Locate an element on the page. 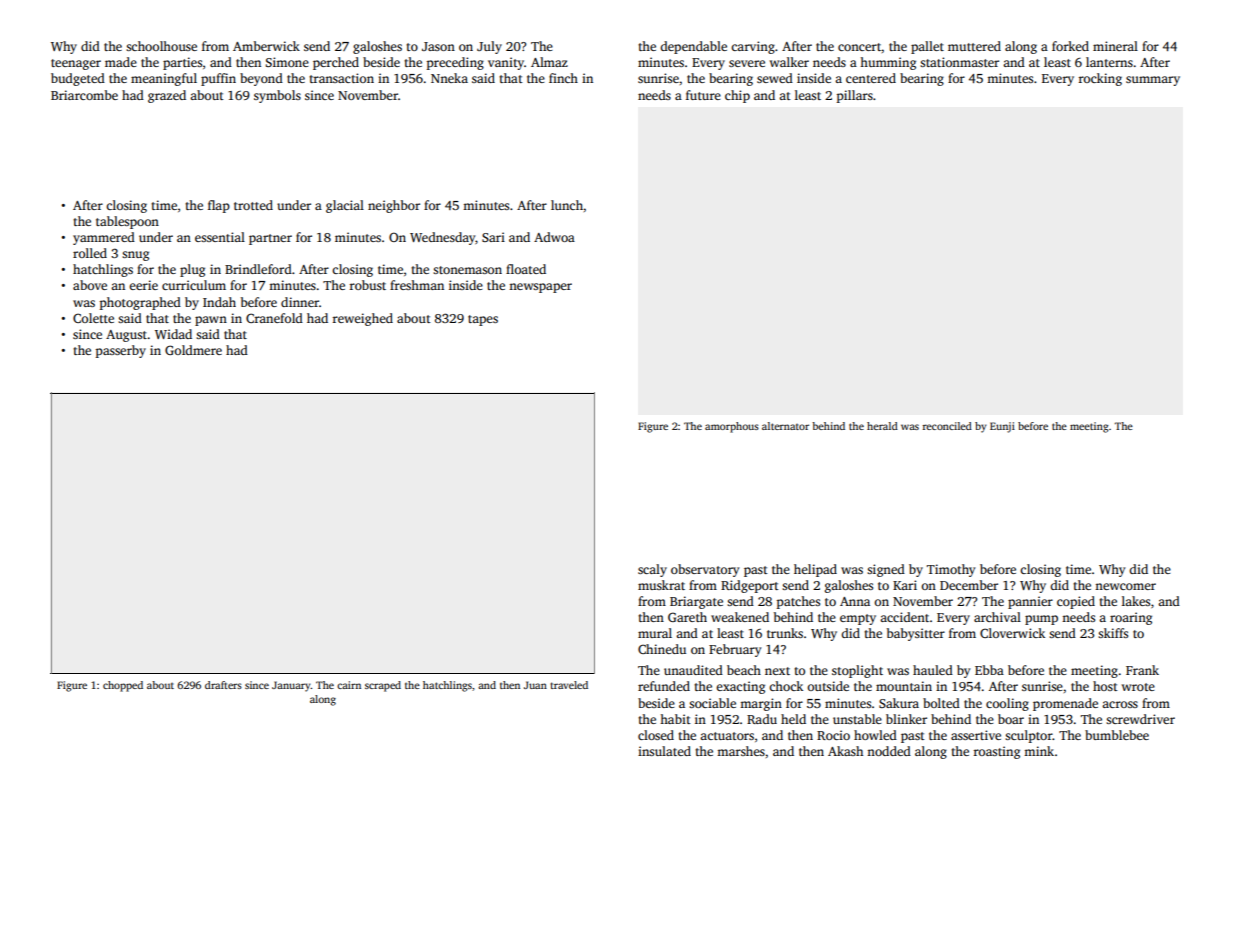  newcomer is located at coordinates (1125, 586).
